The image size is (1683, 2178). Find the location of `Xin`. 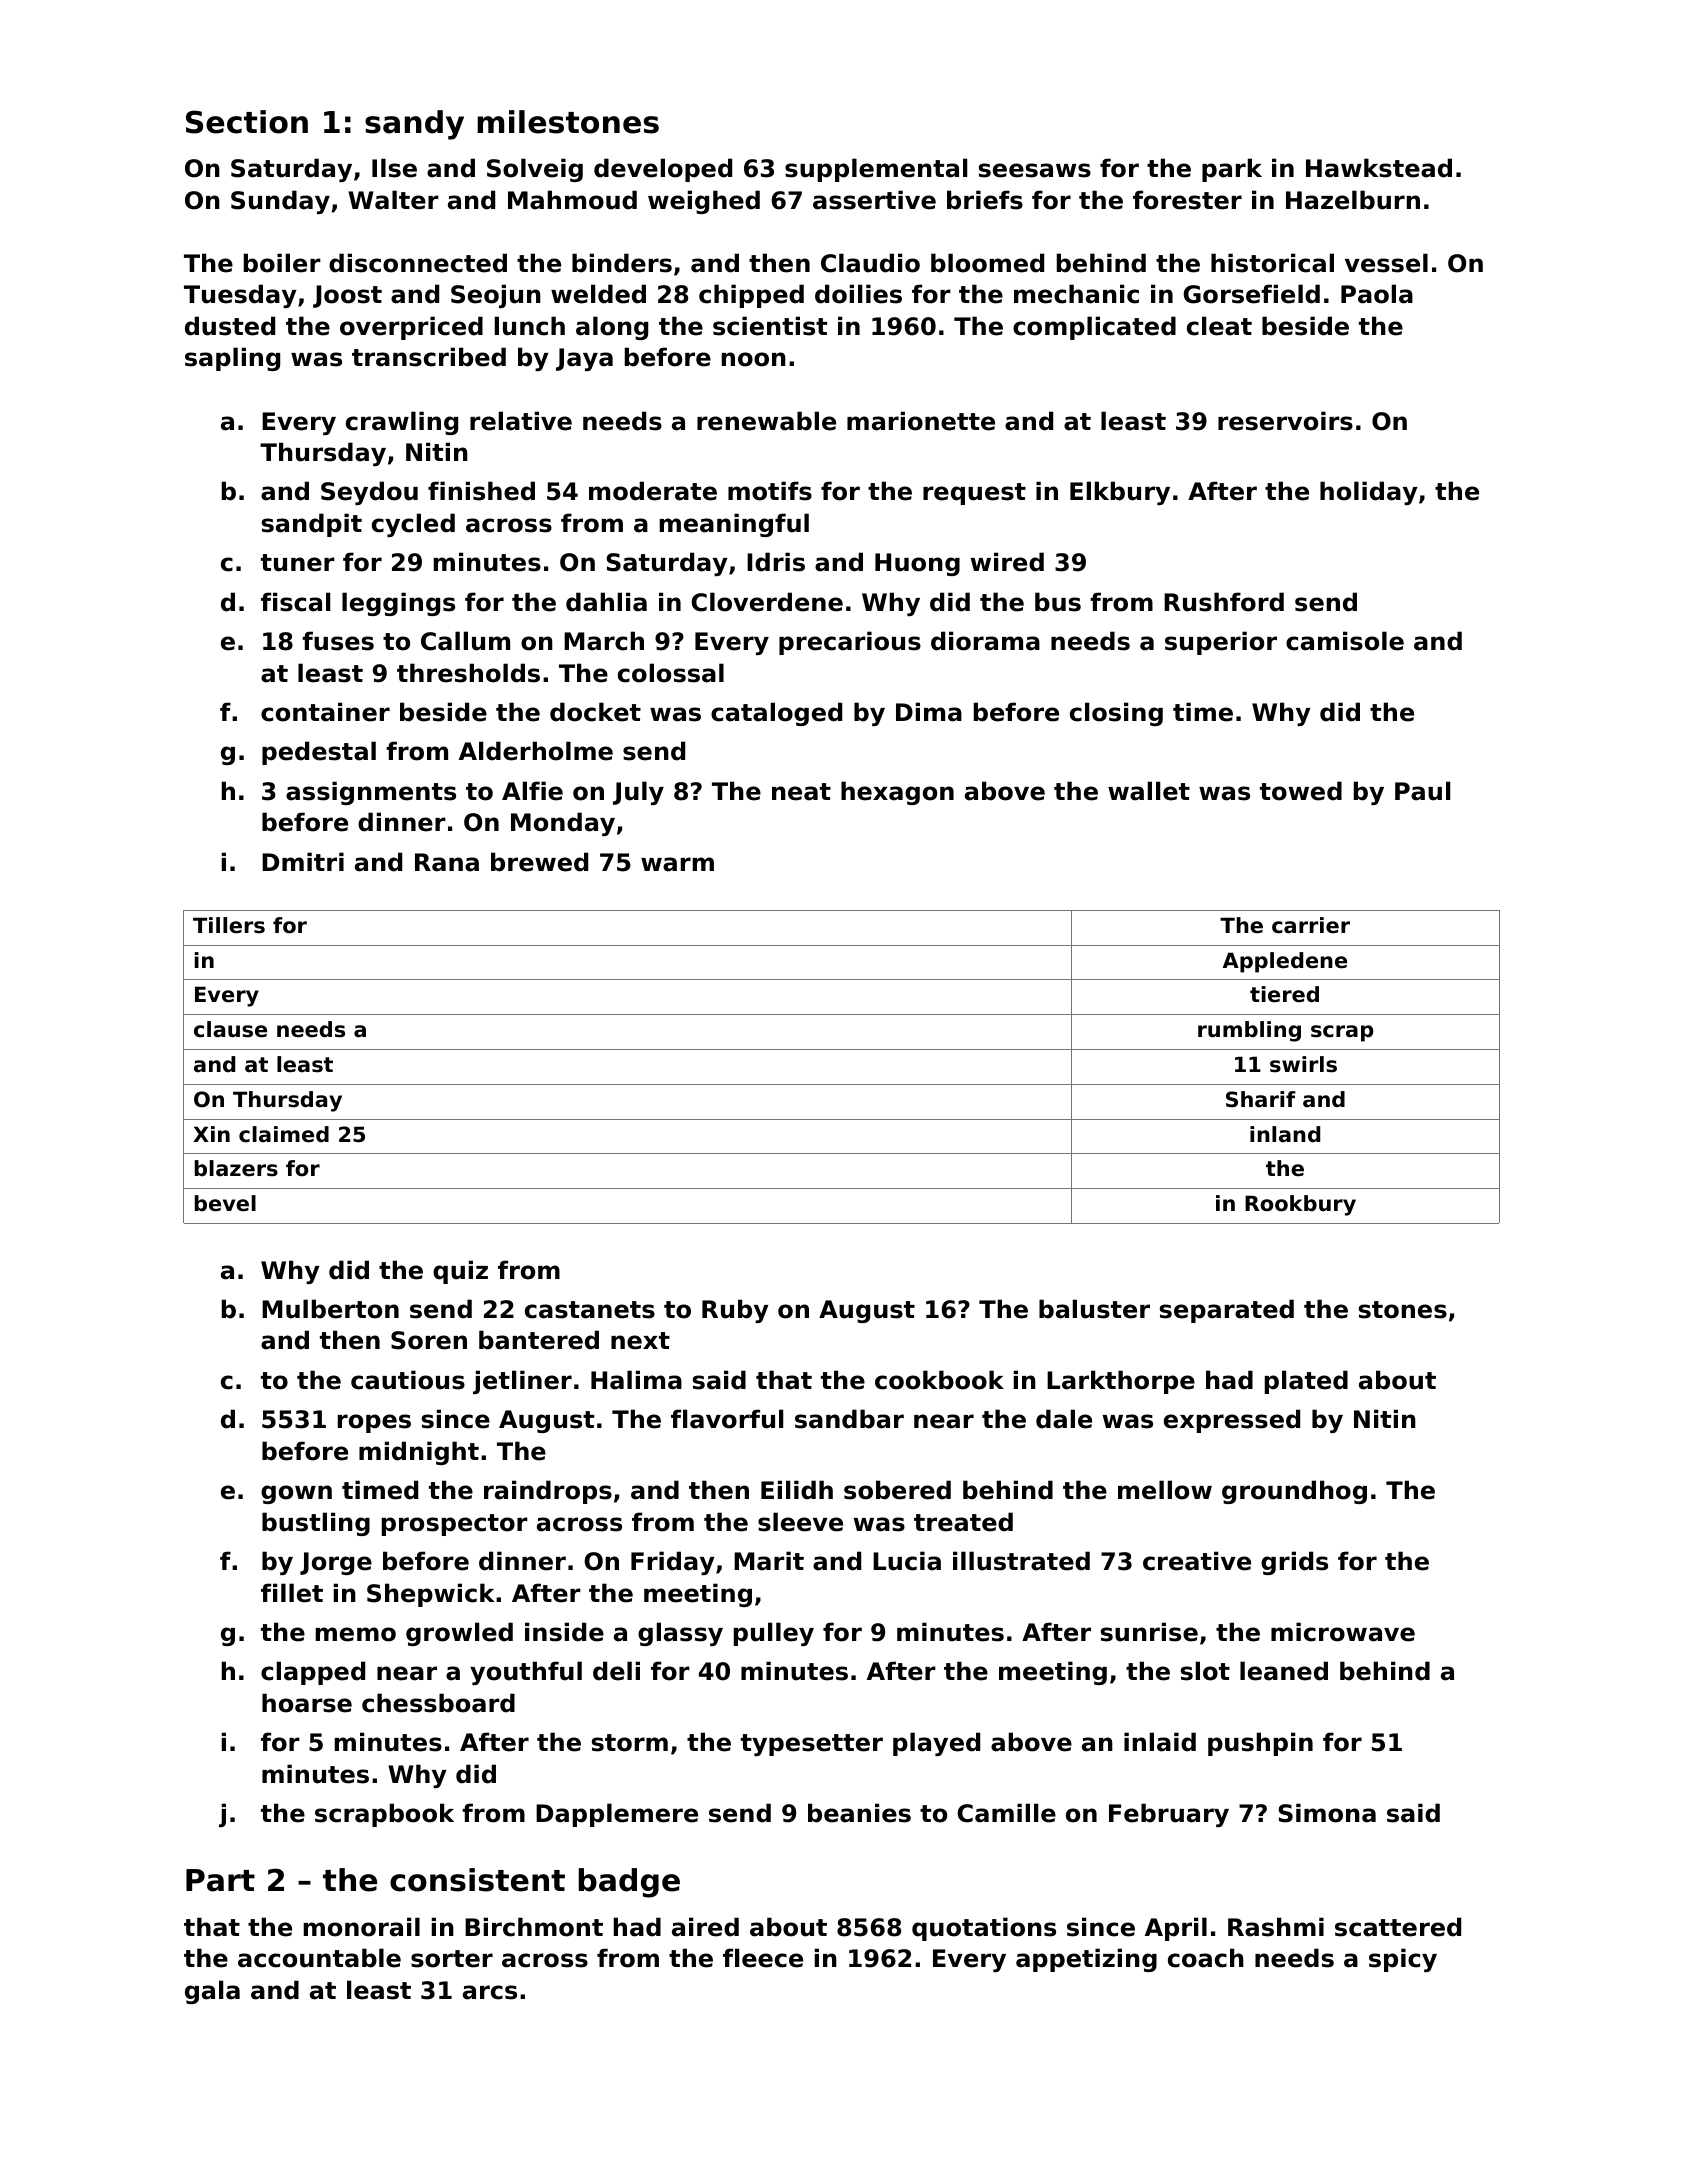

Xin is located at coordinates (211, 1134).
